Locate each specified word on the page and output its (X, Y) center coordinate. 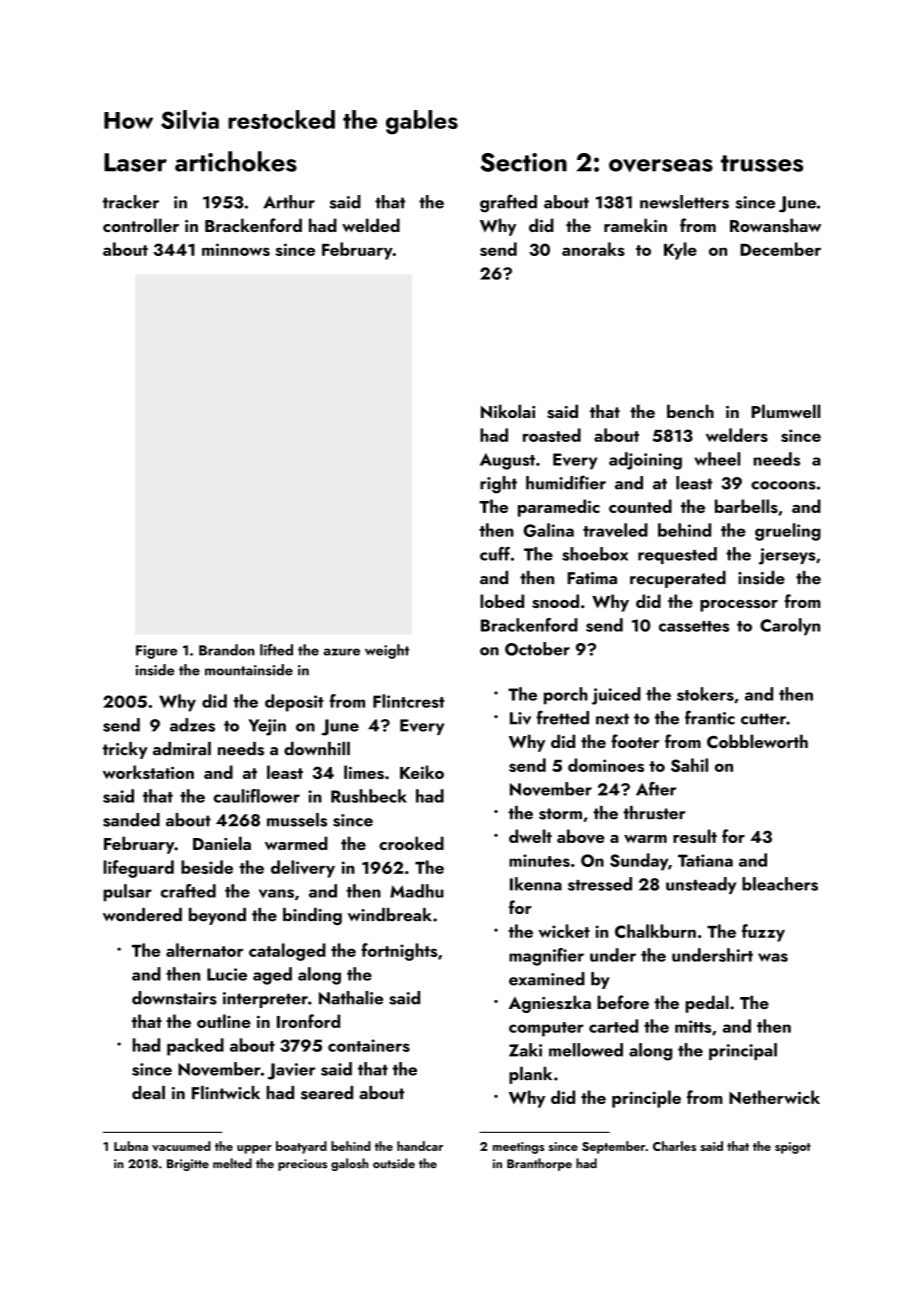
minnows (236, 249)
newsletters (684, 202)
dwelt (530, 836)
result (695, 836)
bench (690, 411)
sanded (131, 820)
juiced (616, 696)
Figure (156, 652)
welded (371, 225)
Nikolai (508, 411)
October (537, 649)
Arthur (289, 202)
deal (148, 1093)
